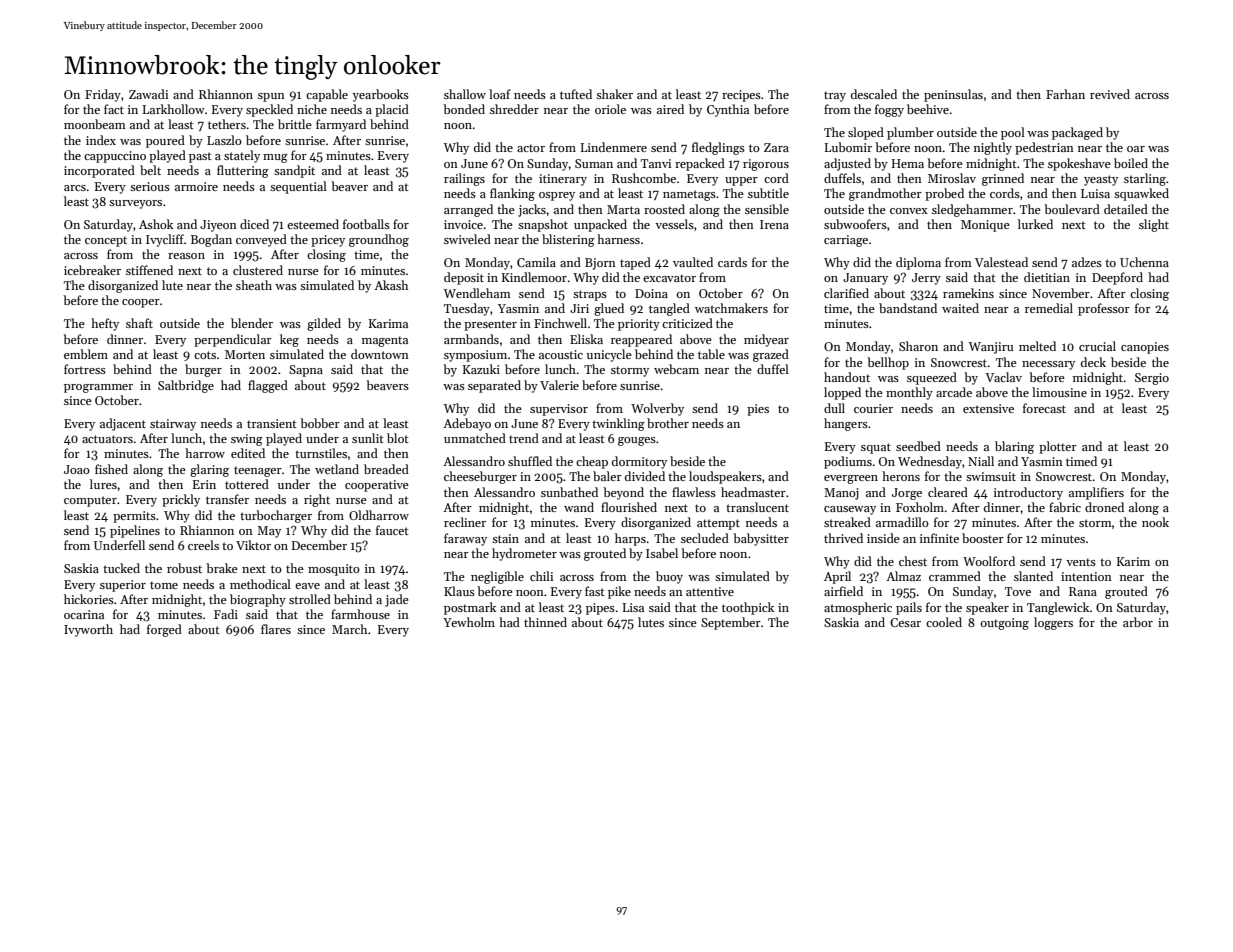 This screenshot has height=952, width=1233. What do you see at coordinates (985, 226) in the screenshot?
I see `Monique` at bounding box center [985, 226].
